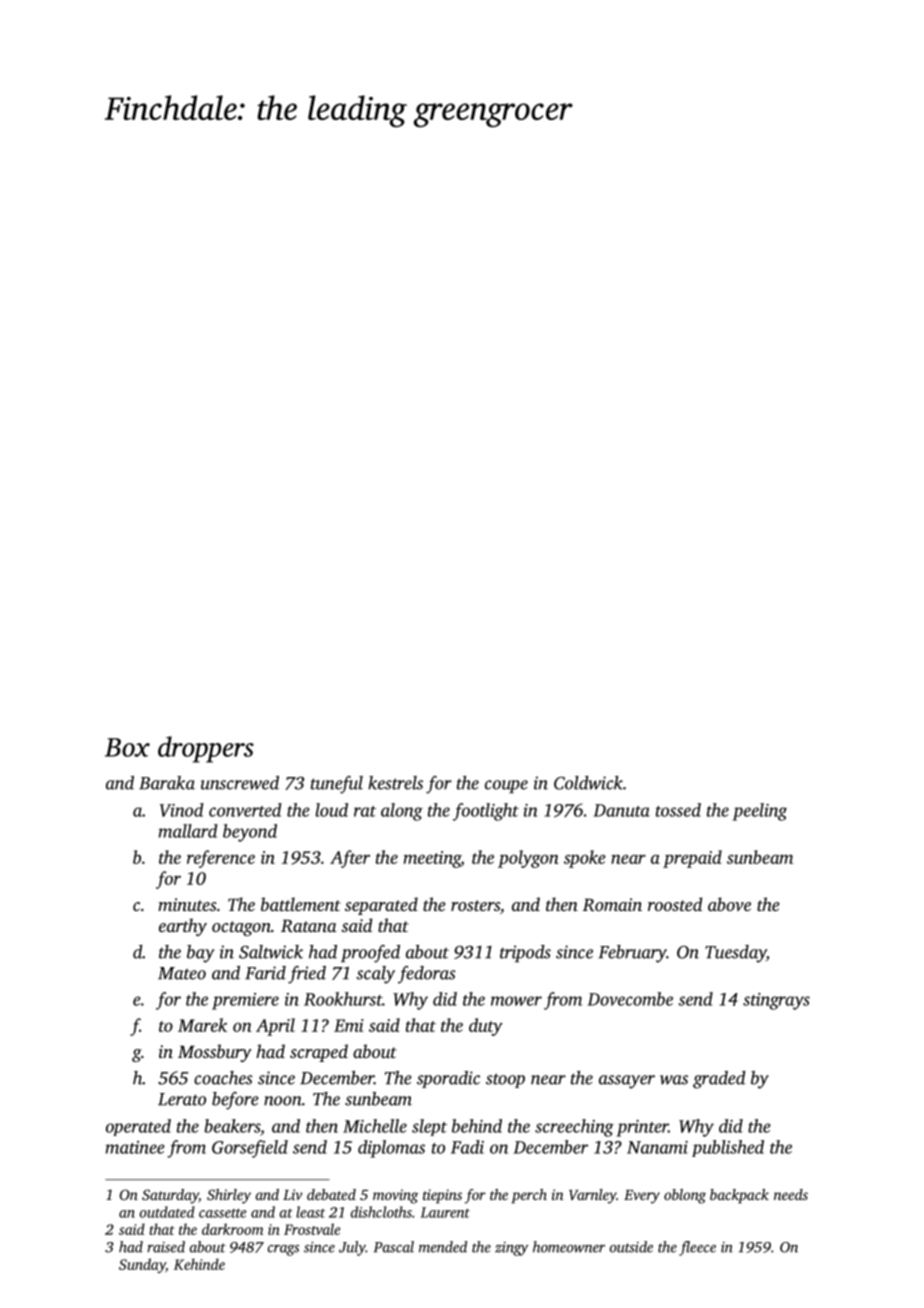  Describe the element at coordinates (719, 1080) in the screenshot. I see `graded` at that location.
